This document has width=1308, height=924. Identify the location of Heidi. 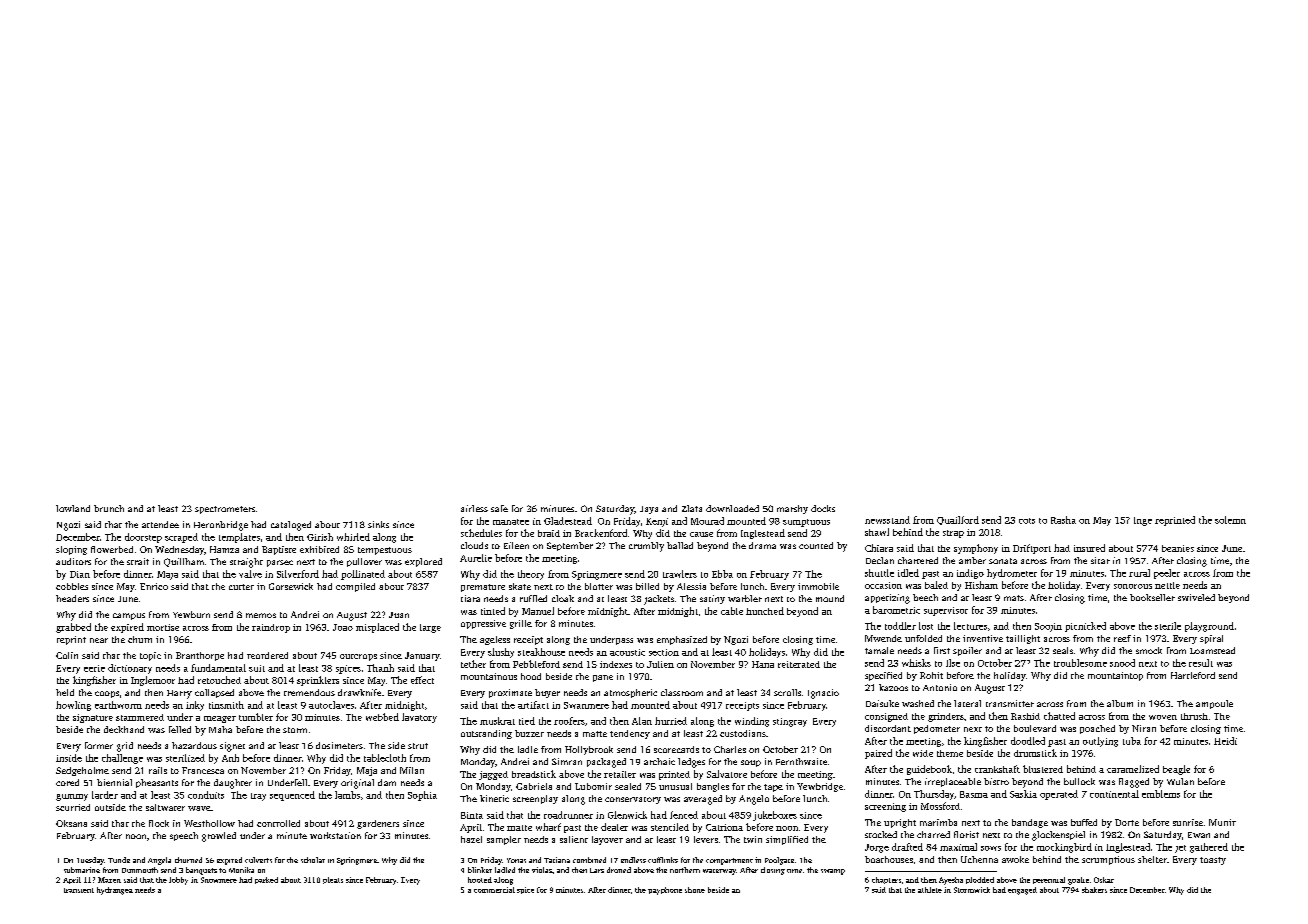
(1225, 741).
